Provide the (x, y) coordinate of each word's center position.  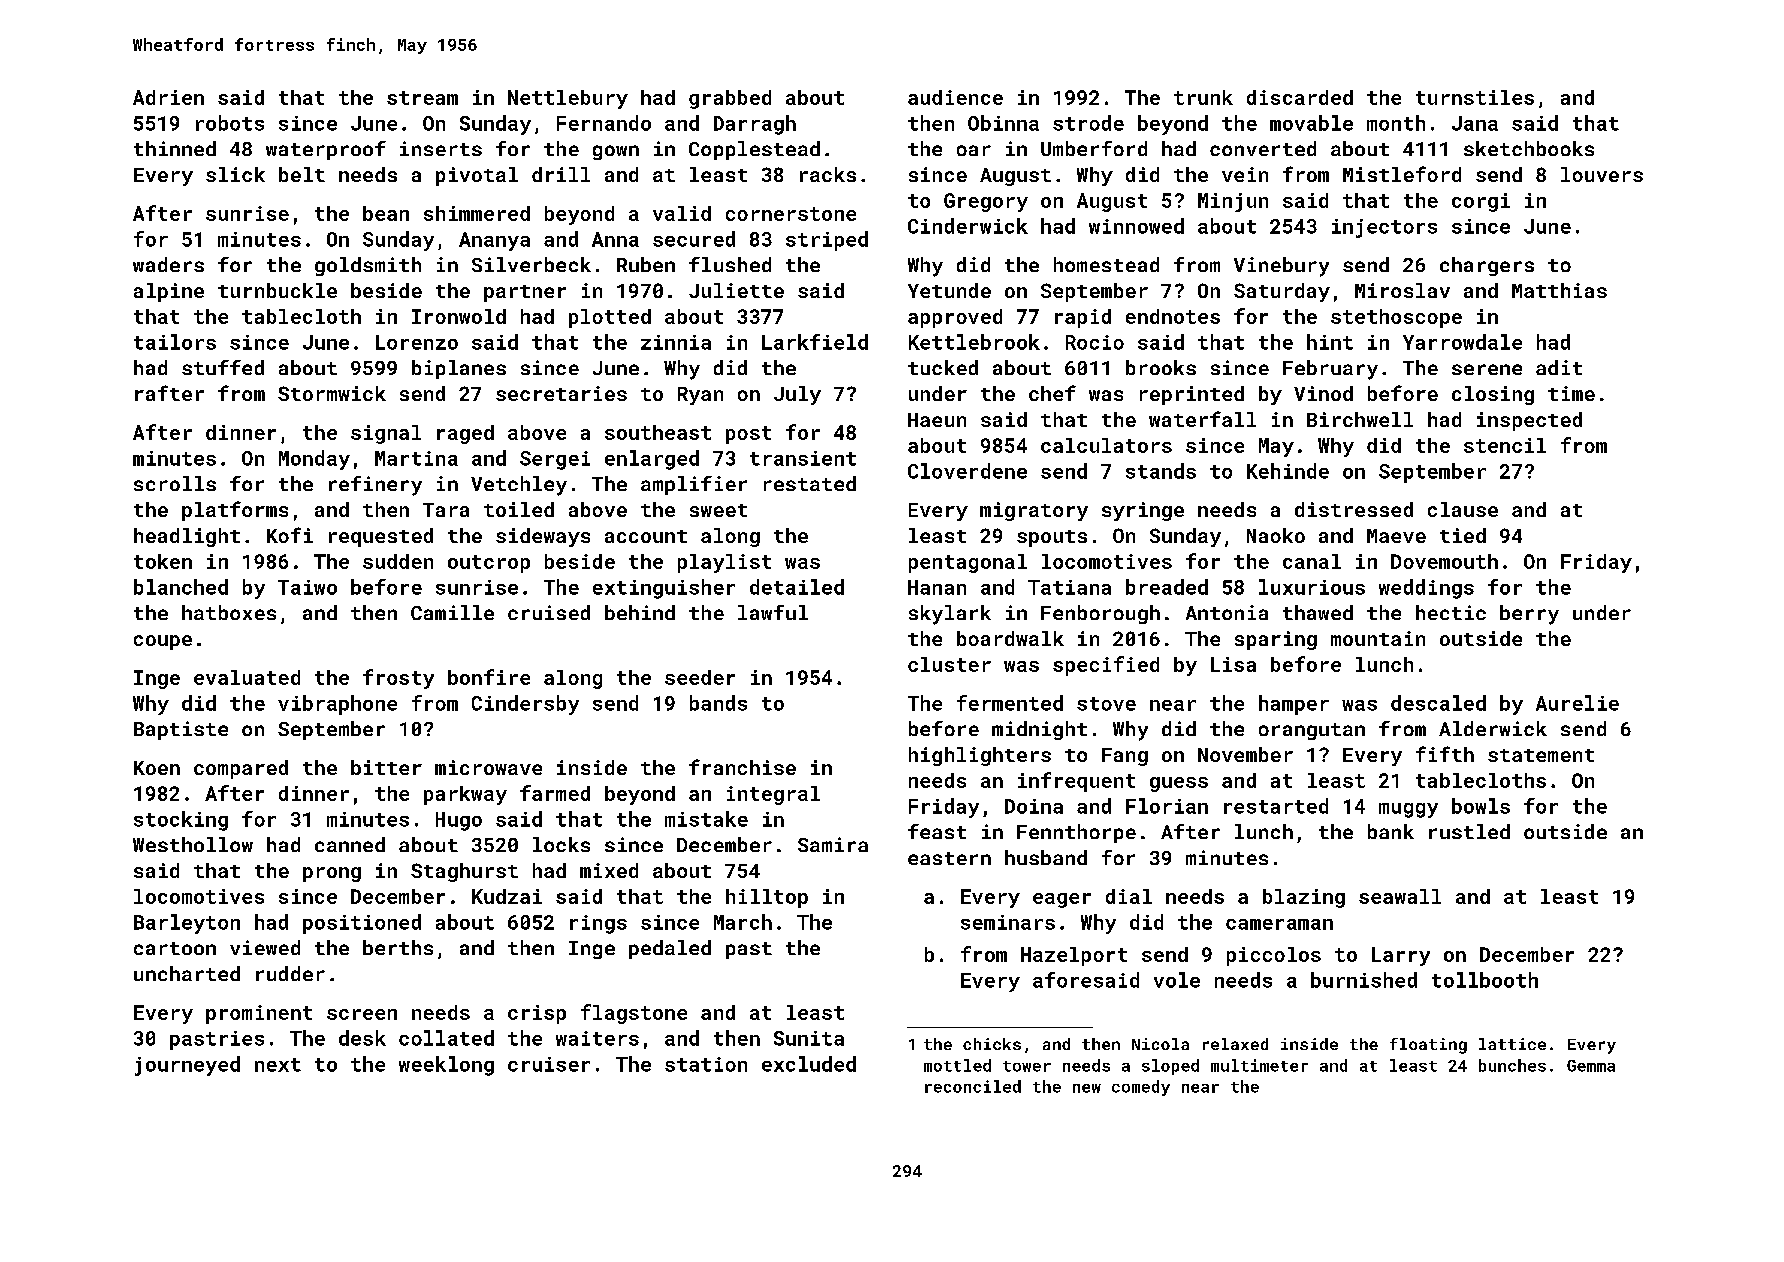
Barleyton (187, 924)
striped (827, 241)
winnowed (1136, 226)
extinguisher (664, 589)
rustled (1469, 831)
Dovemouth (1444, 561)
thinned (175, 148)
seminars (1008, 922)
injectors (1384, 228)
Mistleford (1402, 174)
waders (168, 264)
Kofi (290, 535)
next (278, 1065)
